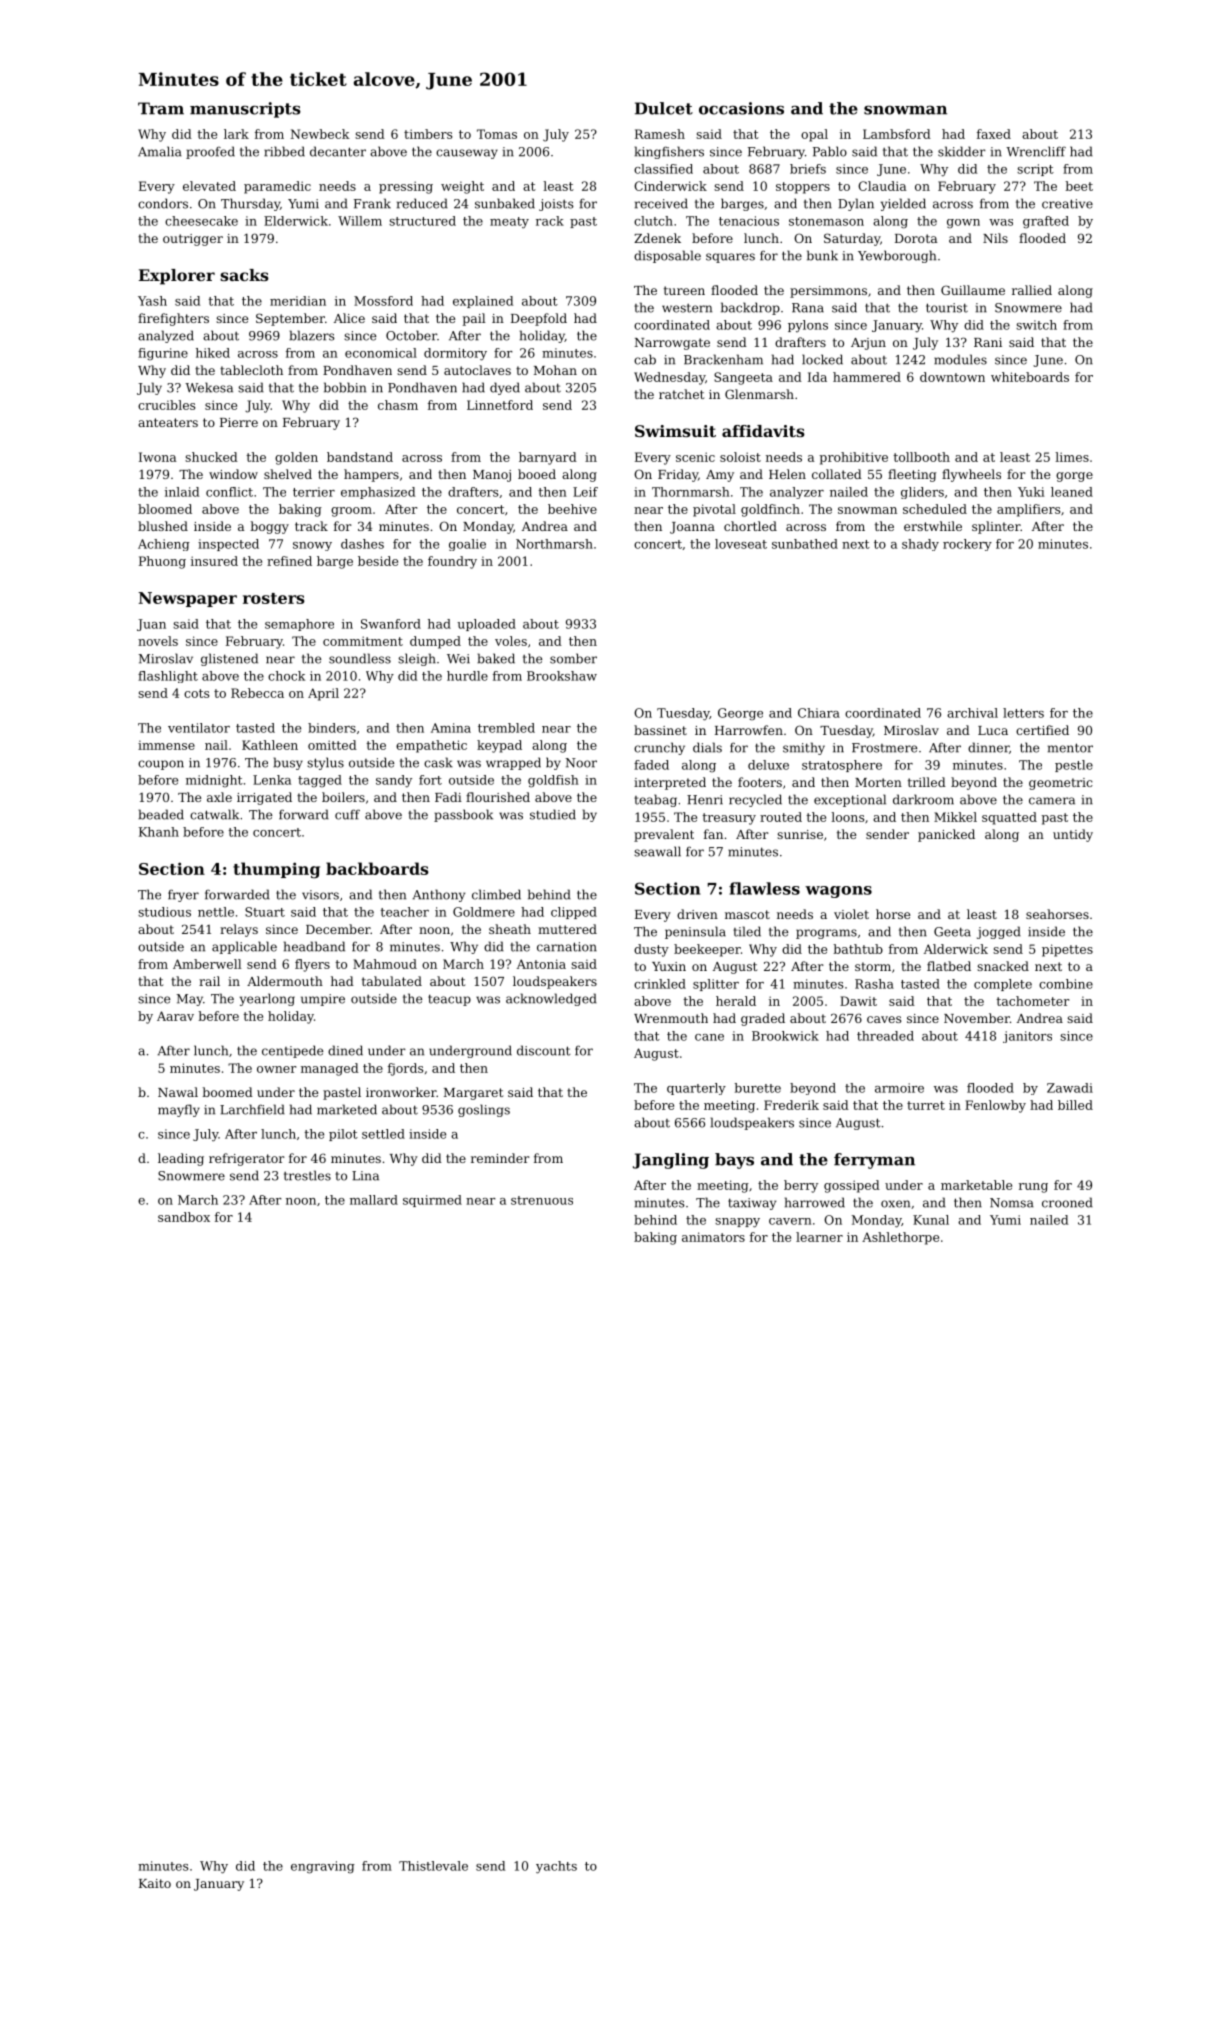 This screenshot has height=2027, width=1231. Describe the element at coordinates (449, 1000) in the screenshot. I see `teacup` at that location.
